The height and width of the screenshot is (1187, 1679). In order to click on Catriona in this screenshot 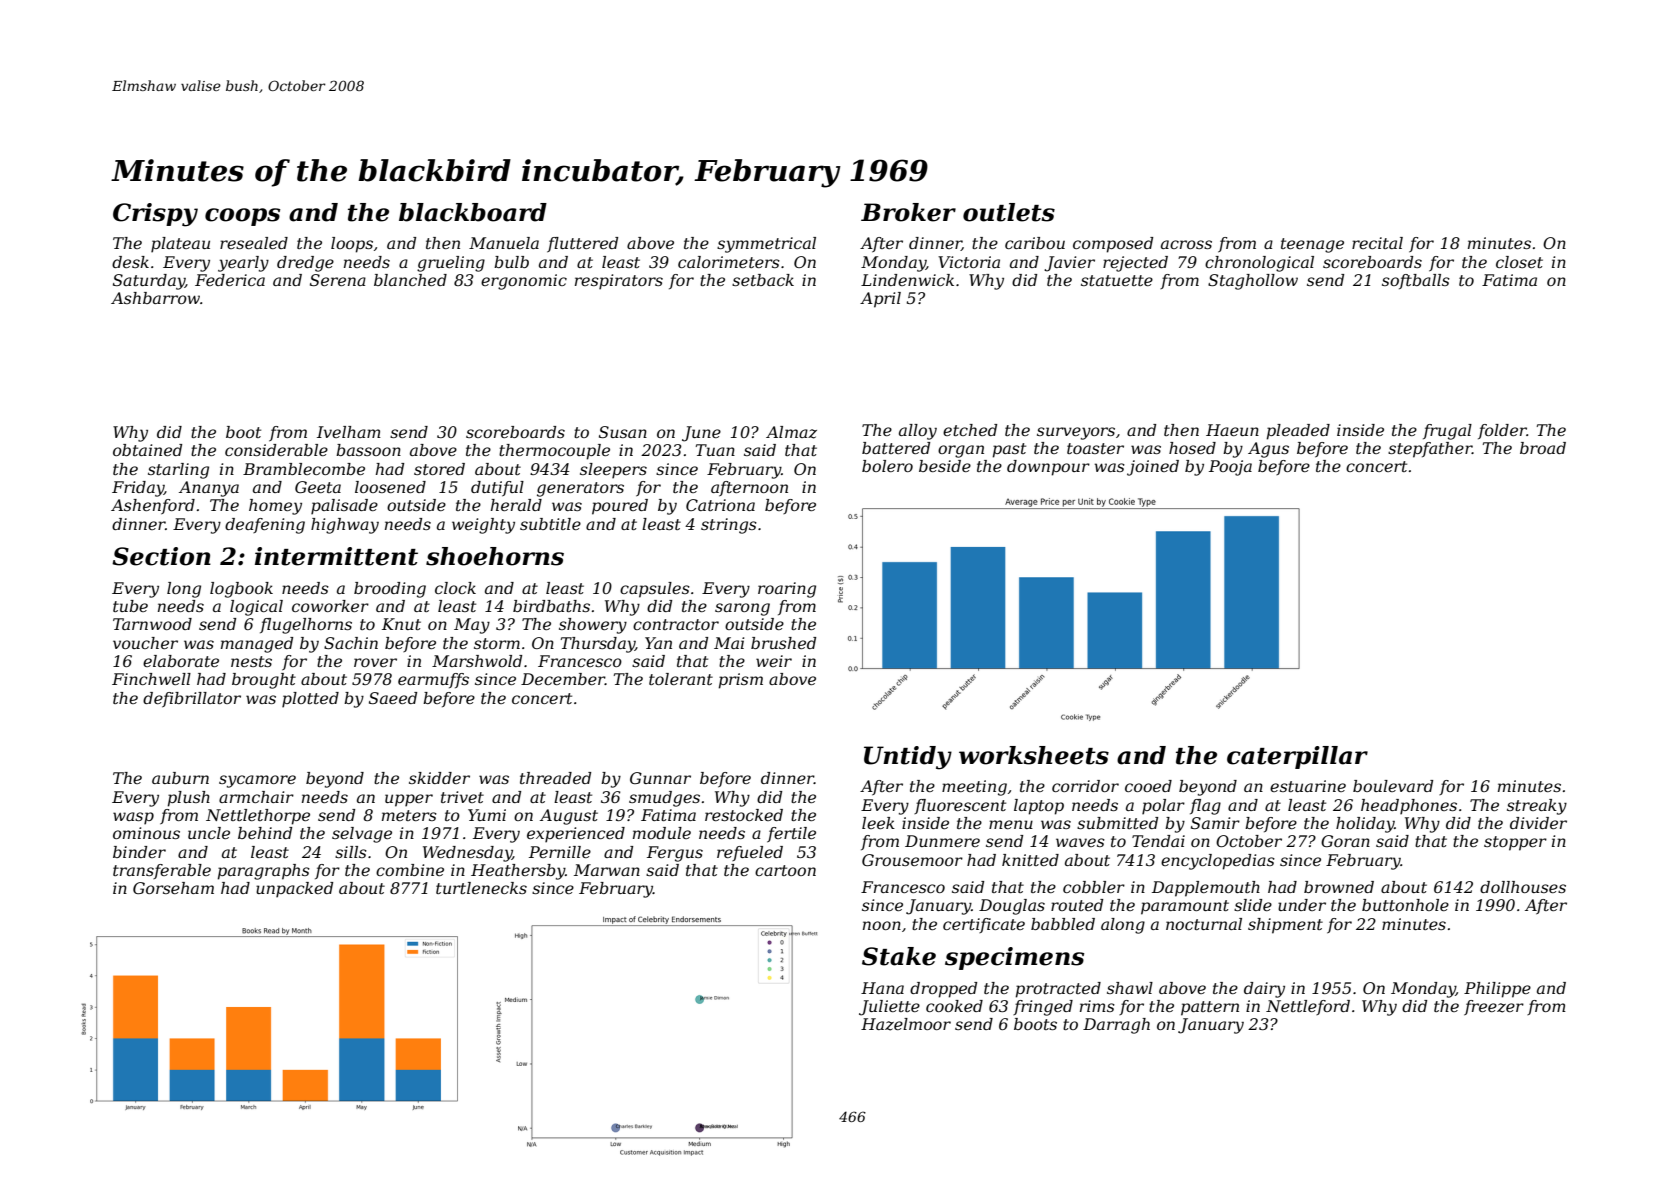, I will do `click(720, 505)`.
